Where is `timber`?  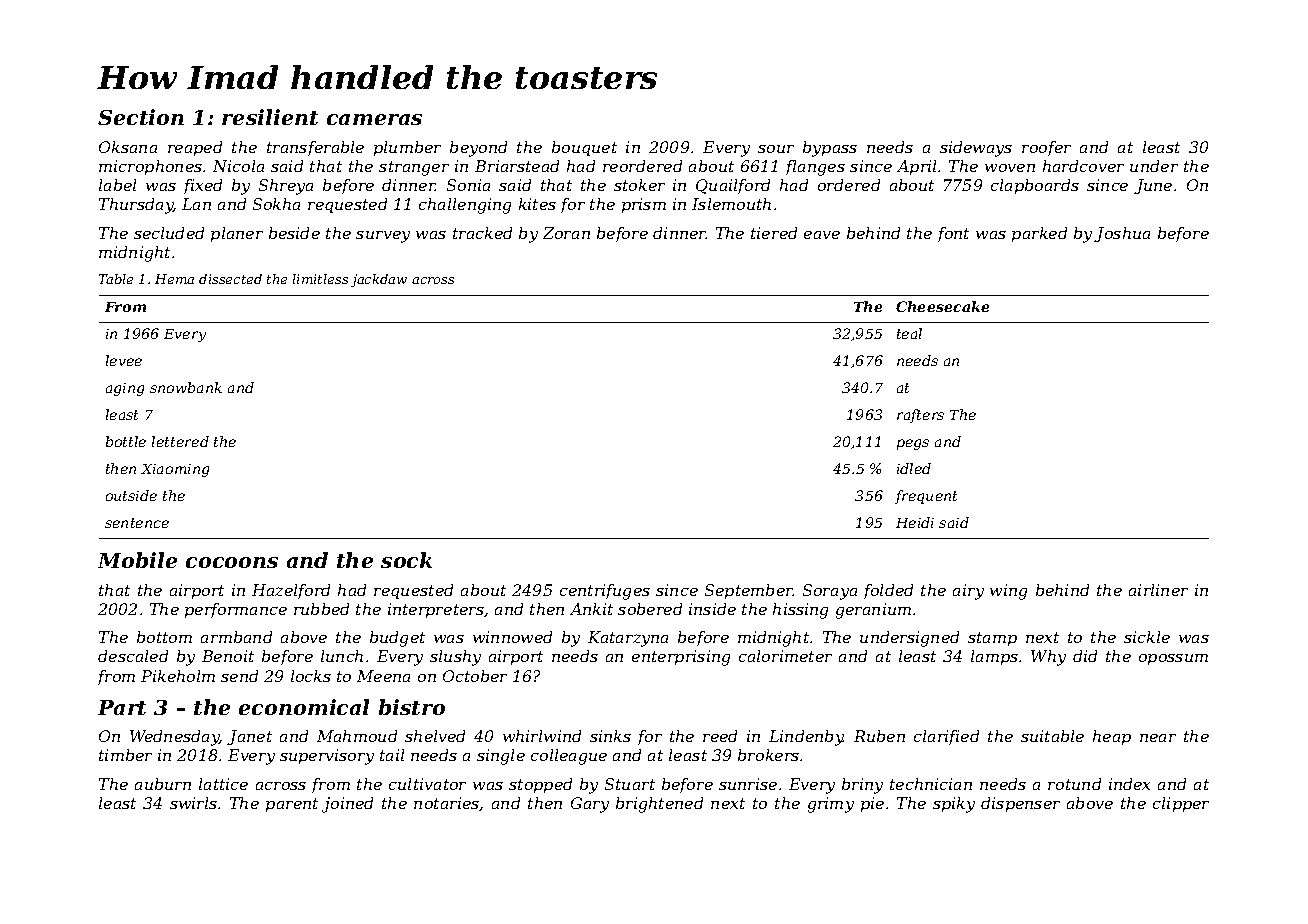
timber is located at coordinates (125, 755).
